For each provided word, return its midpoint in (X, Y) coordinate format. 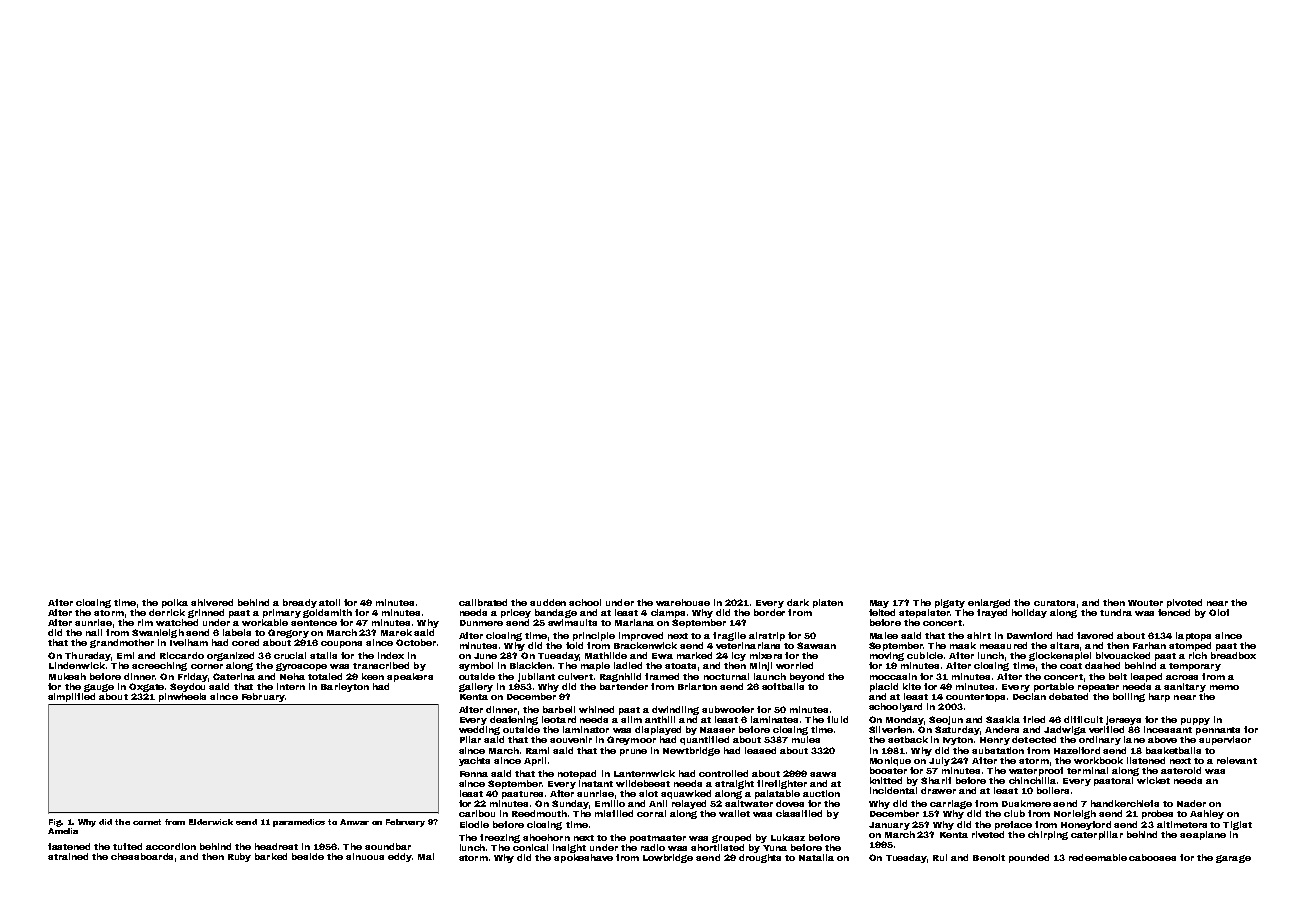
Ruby (239, 857)
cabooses (1152, 857)
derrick (167, 612)
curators (1054, 603)
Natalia (816, 857)
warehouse (683, 602)
